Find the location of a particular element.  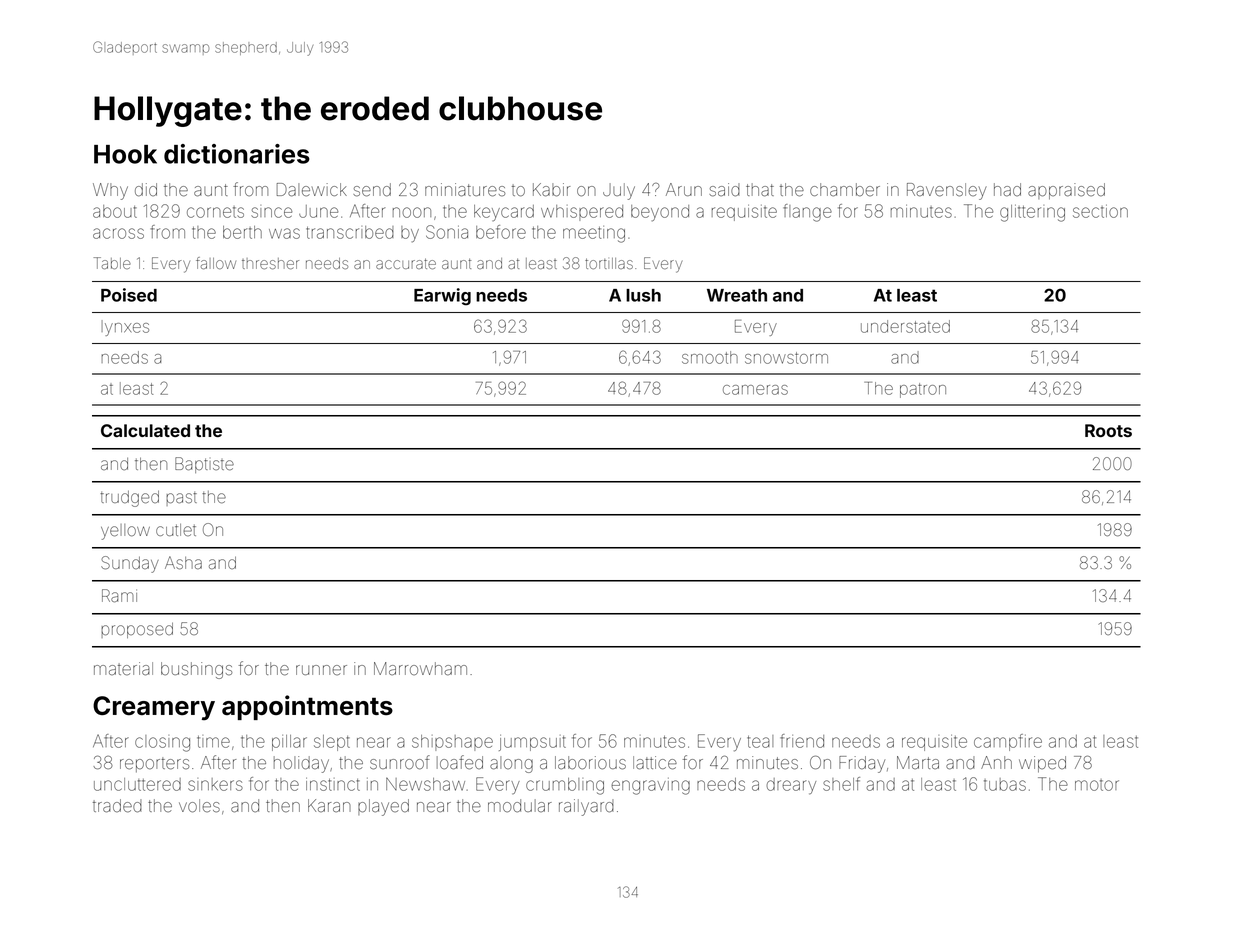

Rami is located at coordinates (119, 595).
